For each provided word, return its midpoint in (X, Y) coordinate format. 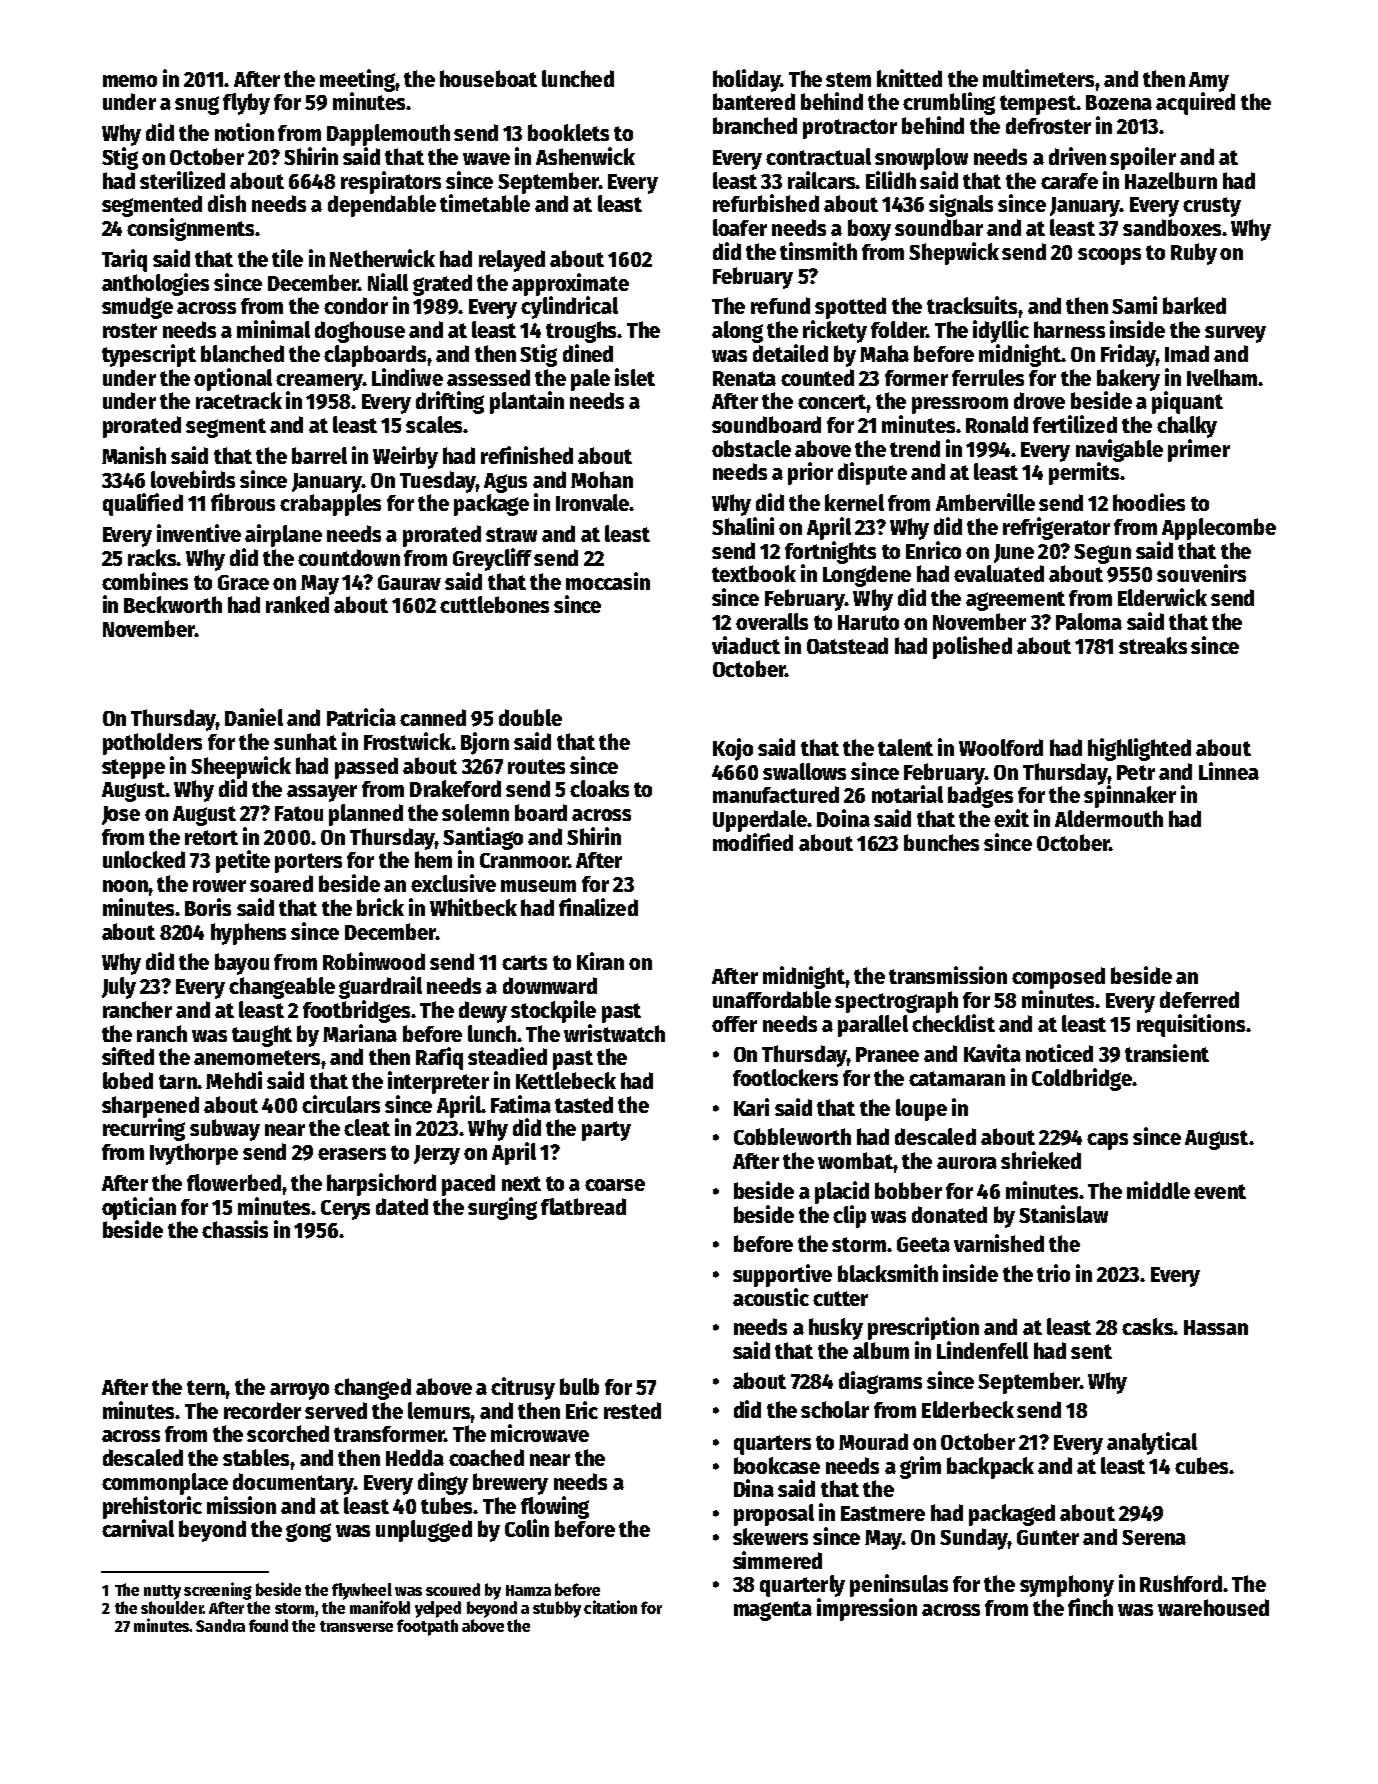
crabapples (330, 505)
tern (206, 1387)
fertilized (1075, 424)
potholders (152, 744)
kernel (854, 502)
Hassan (1216, 1327)
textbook (754, 573)
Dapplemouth (388, 135)
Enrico (933, 550)
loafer (740, 227)
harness (1069, 329)
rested (632, 1410)
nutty (162, 1592)
